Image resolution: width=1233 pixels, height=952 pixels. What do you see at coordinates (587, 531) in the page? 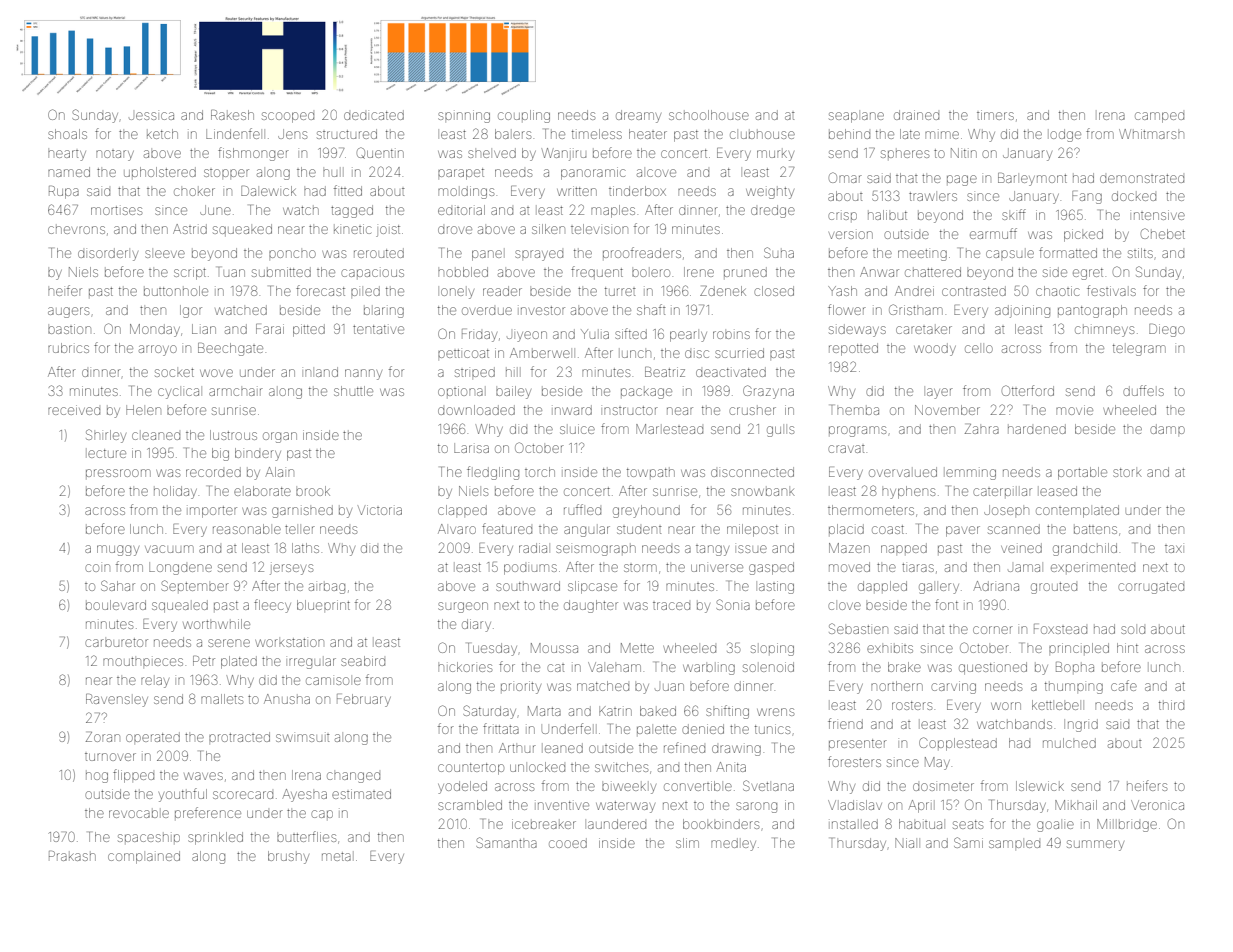
I see `angular` at bounding box center [587, 531].
